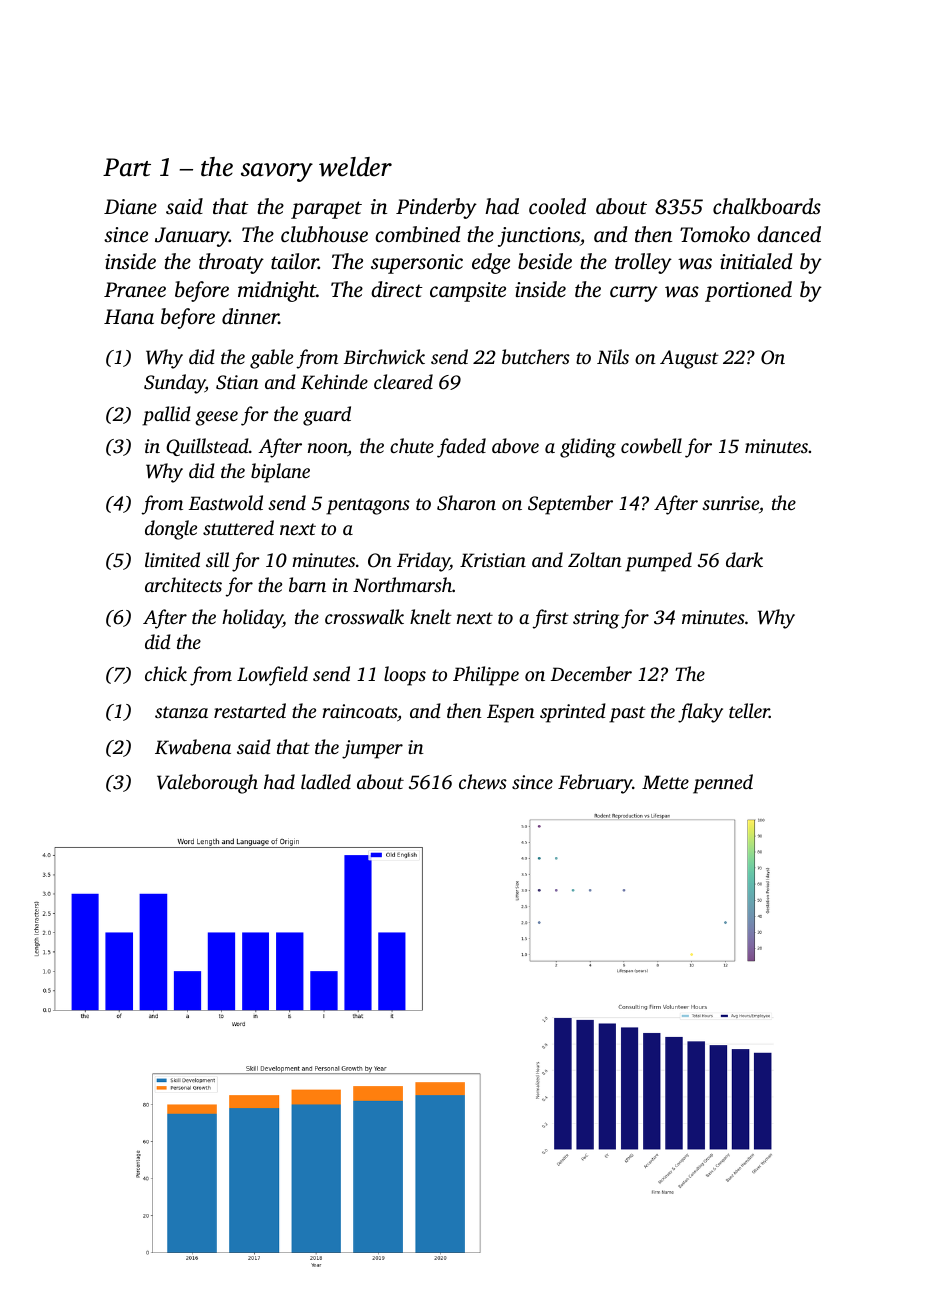  What do you see at coordinates (277, 172) in the screenshot?
I see `savory` at bounding box center [277, 172].
